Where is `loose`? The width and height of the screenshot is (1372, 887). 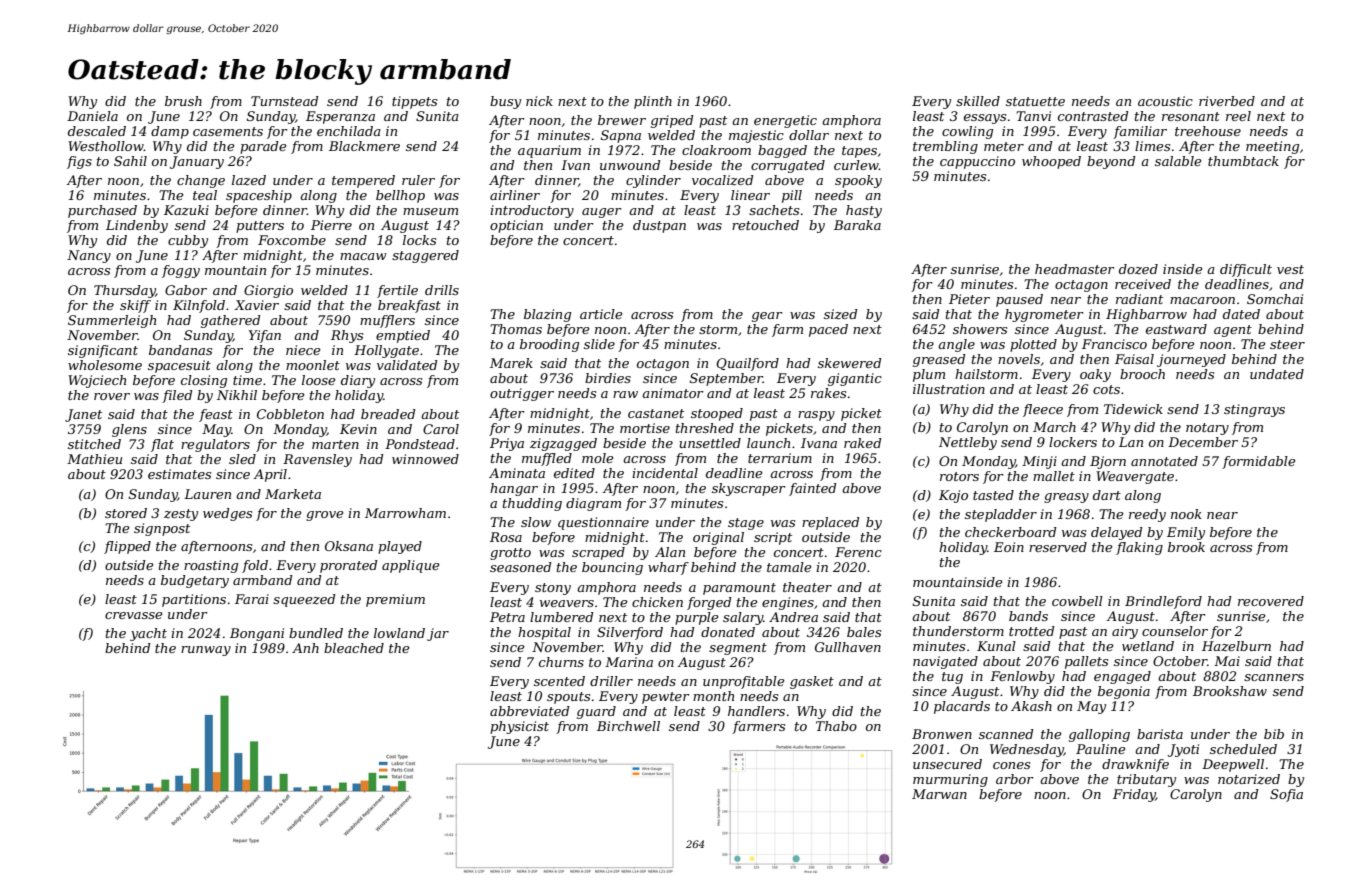 loose is located at coordinates (319, 380).
